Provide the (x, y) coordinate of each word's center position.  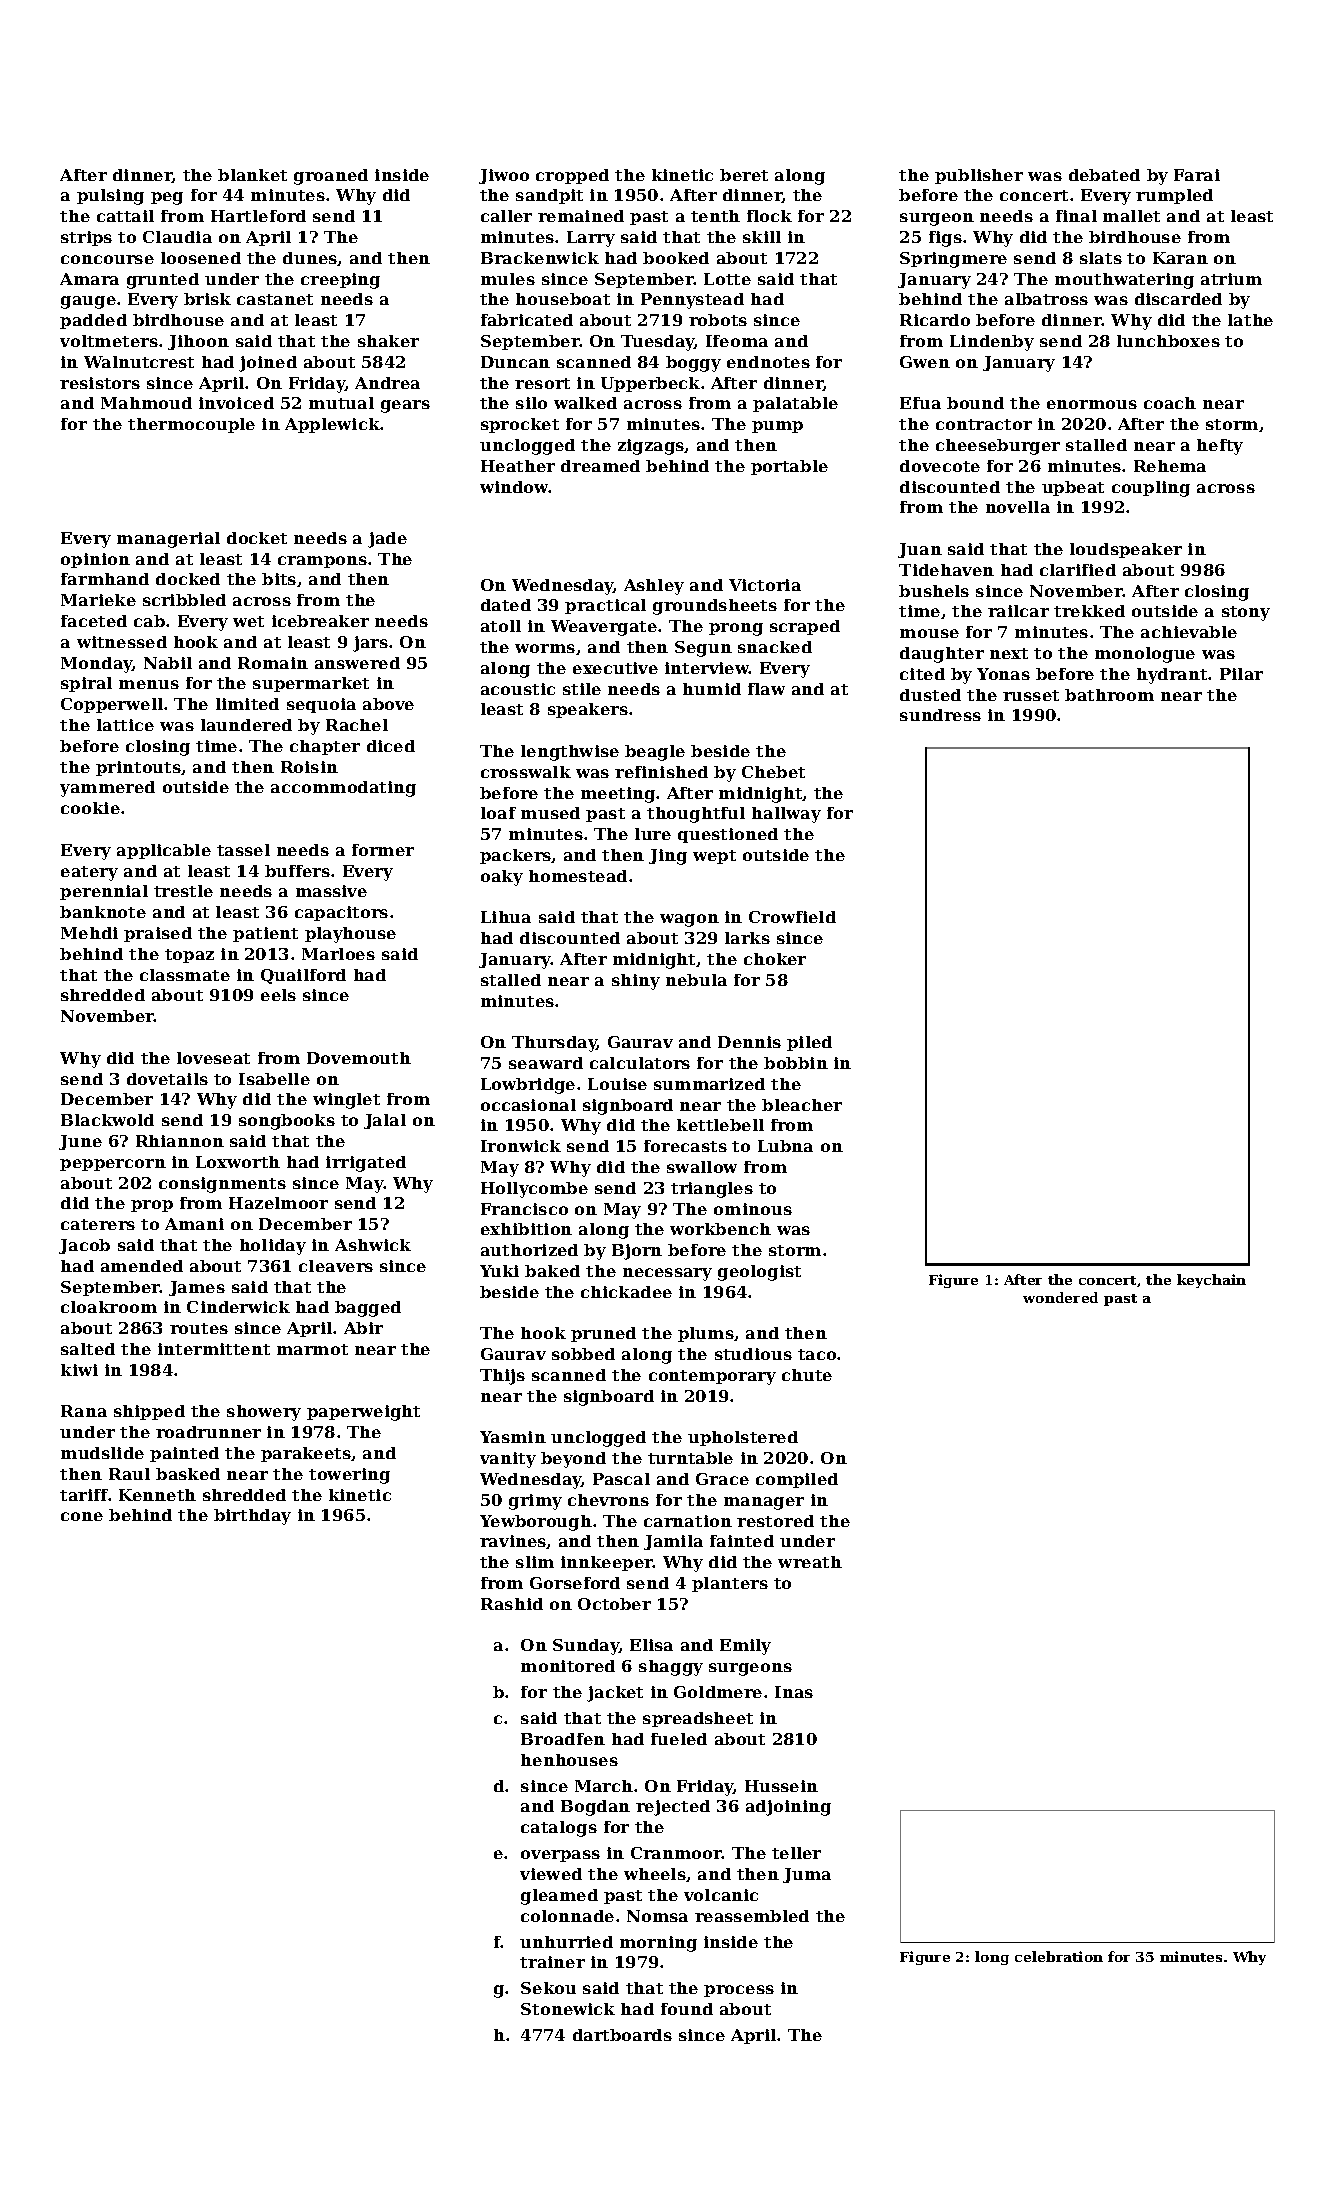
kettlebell (720, 1125)
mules (508, 279)
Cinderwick (238, 1307)
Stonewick (568, 2009)
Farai (1197, 175)
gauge (88, 302)
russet (1031, 695)
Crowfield (792, 917)
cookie (90, 808)
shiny (636, 982)
